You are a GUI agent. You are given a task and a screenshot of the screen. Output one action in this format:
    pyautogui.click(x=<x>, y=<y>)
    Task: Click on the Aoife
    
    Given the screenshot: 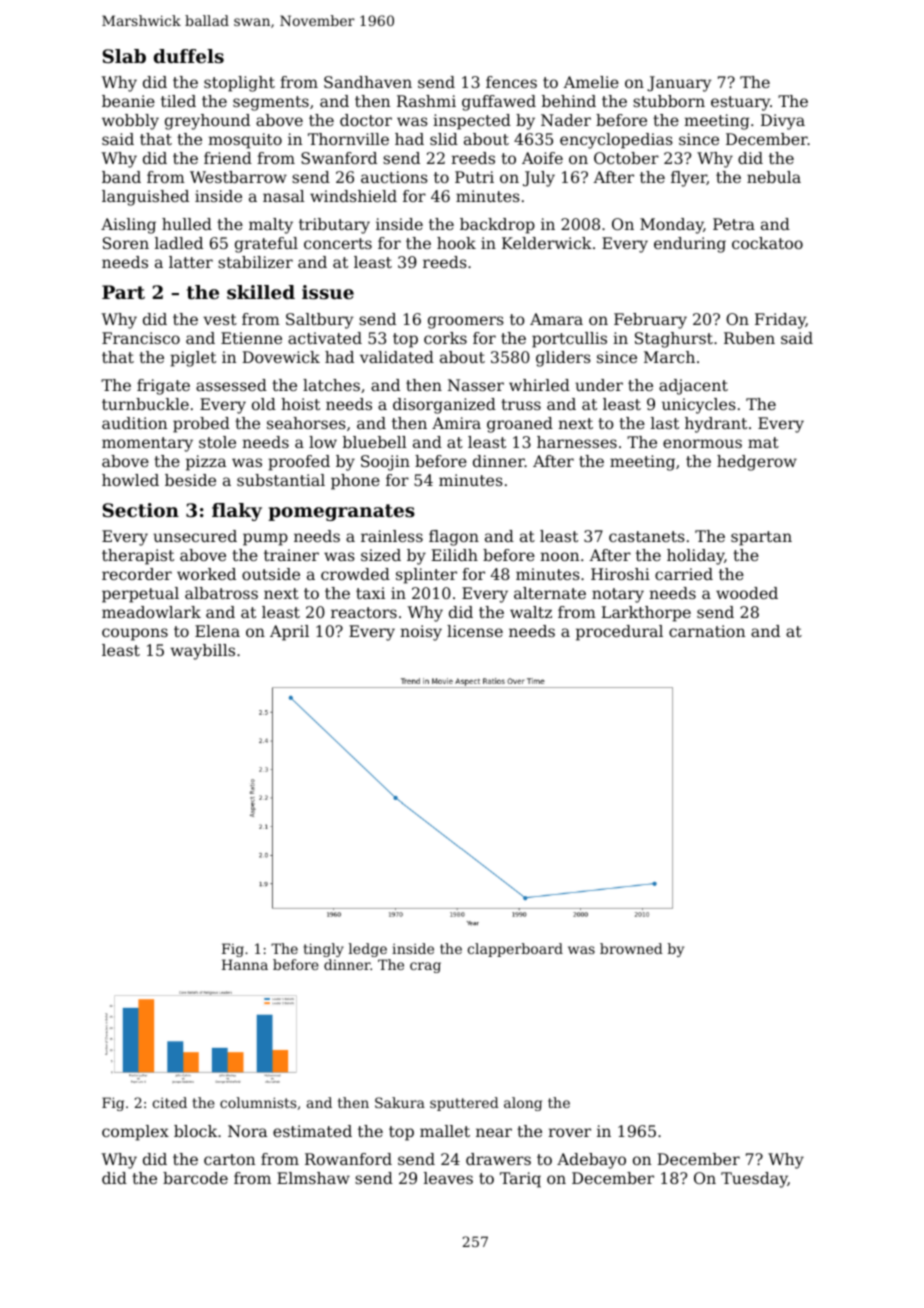 What is the action you would take?
    pyautogui.click(x=542, y=158)
